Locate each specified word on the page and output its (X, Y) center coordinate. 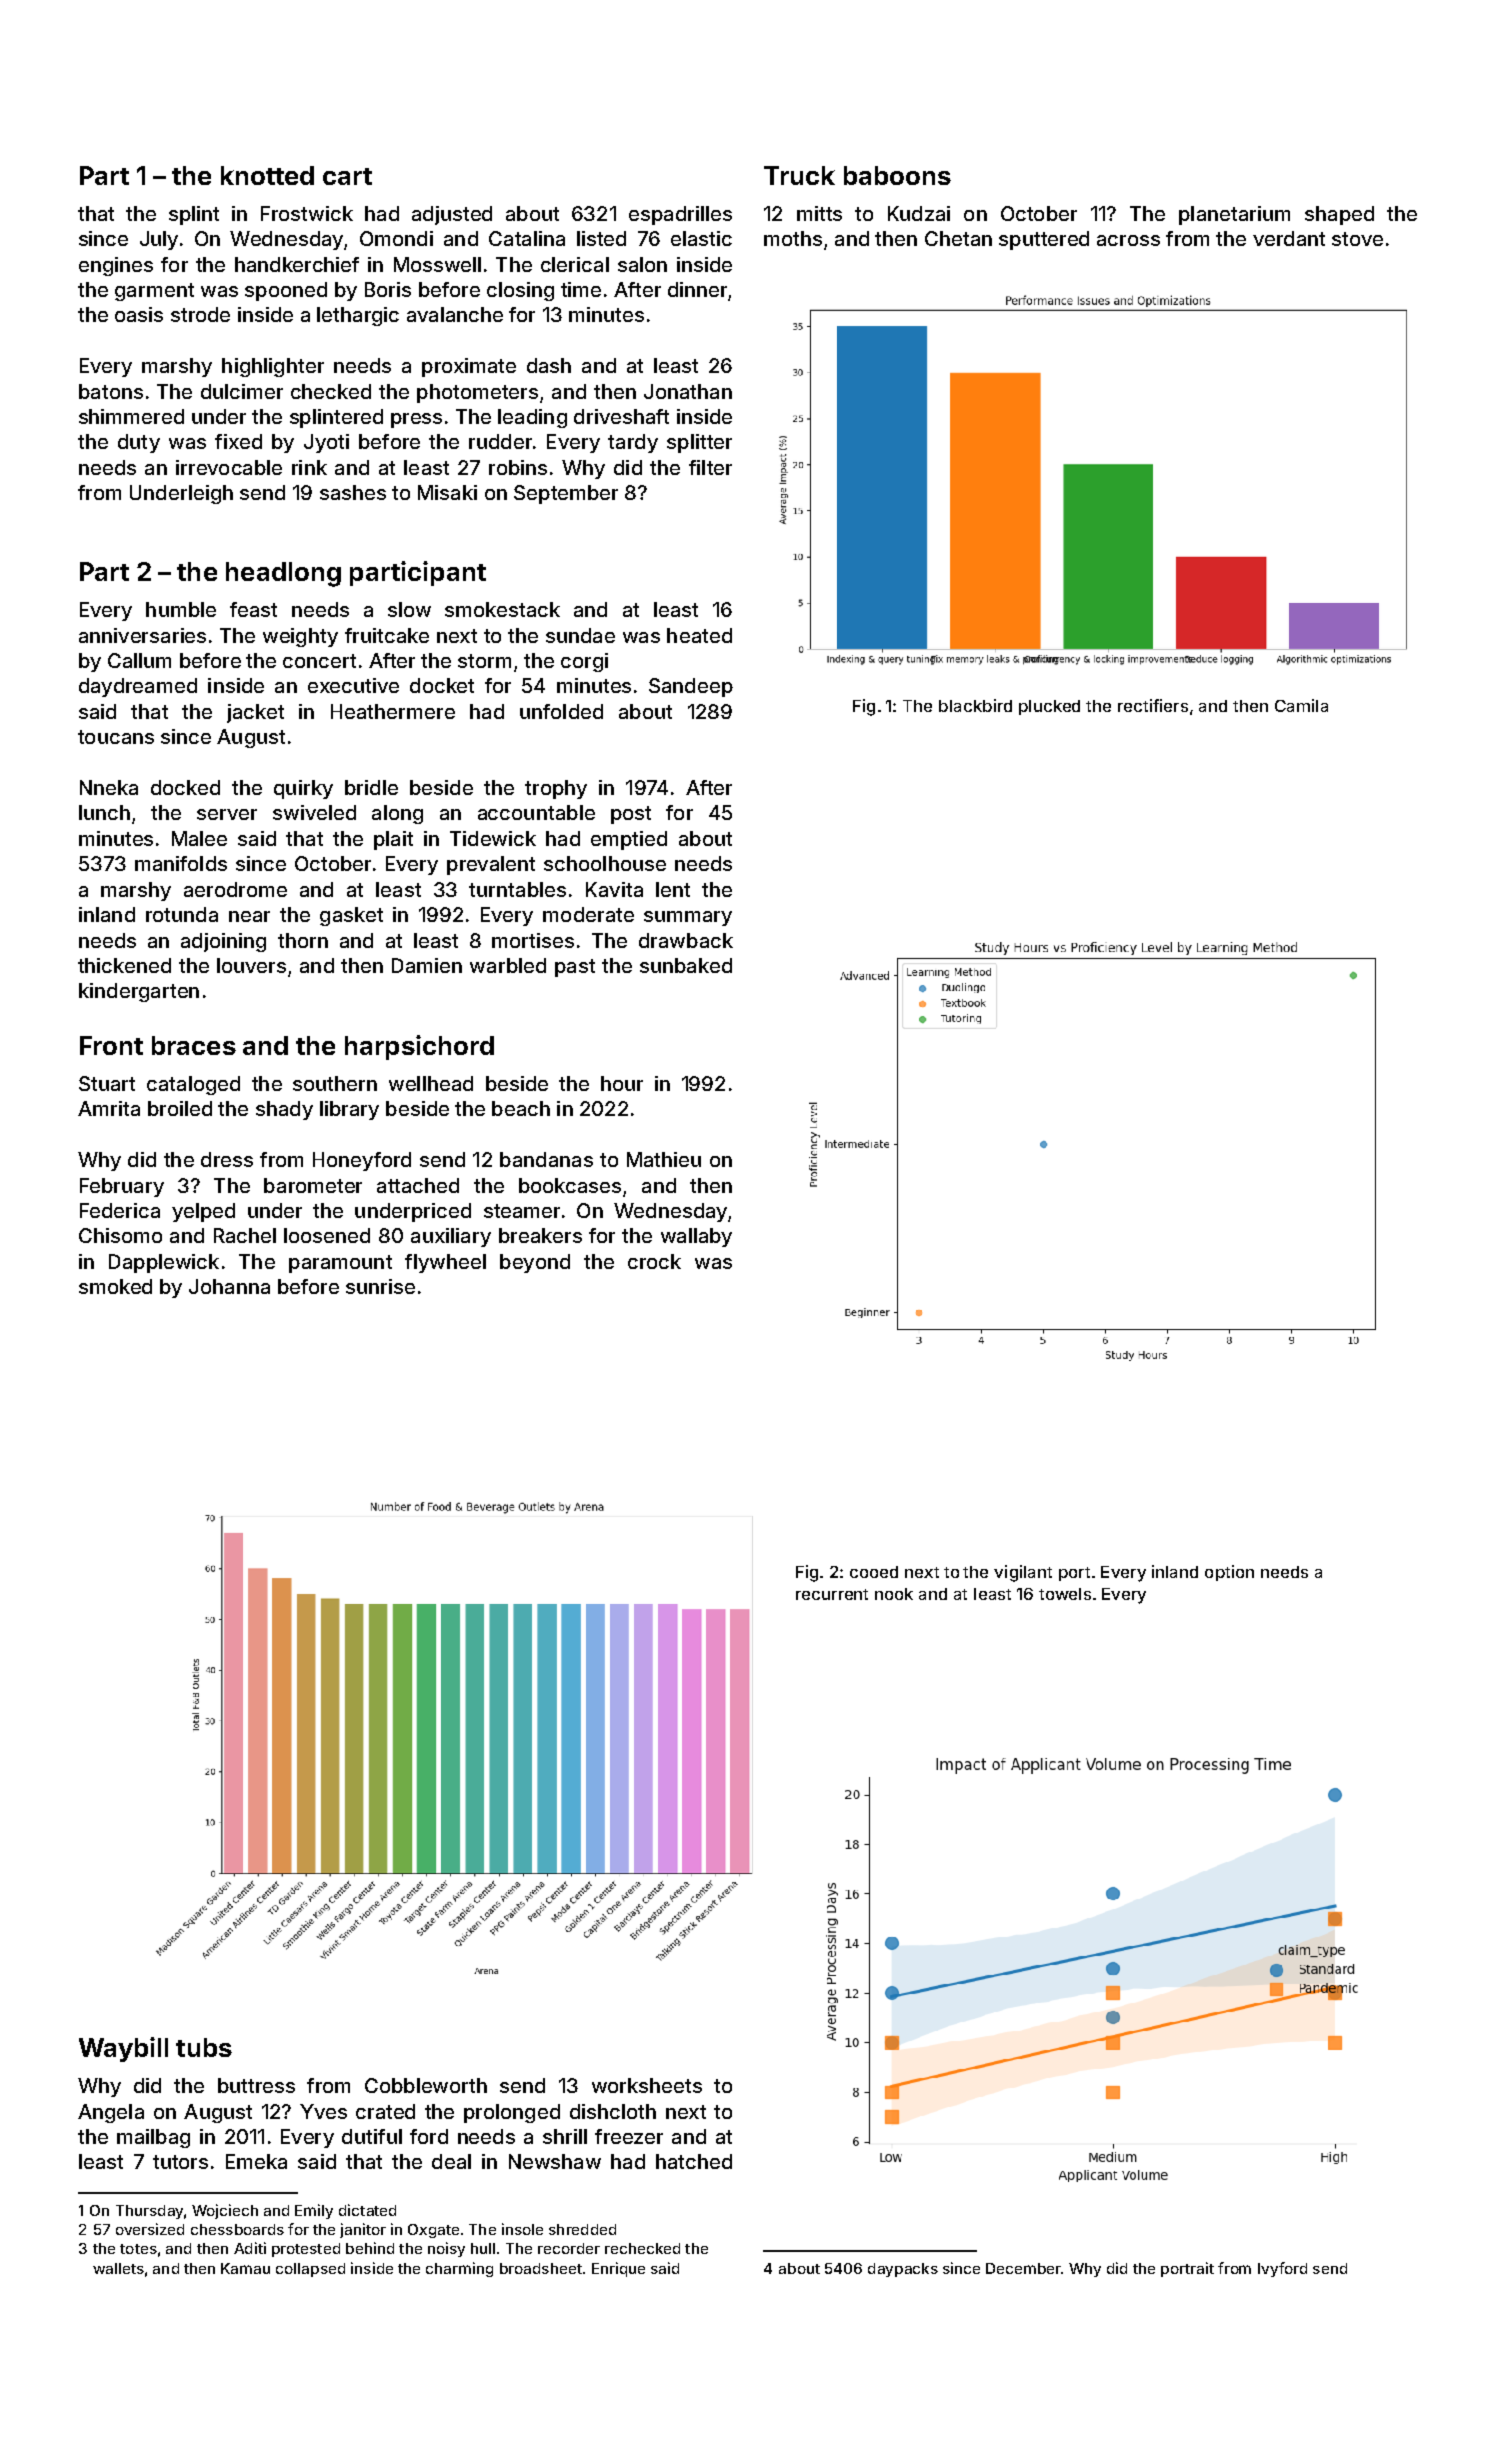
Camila (1301, 705)
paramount (340, 1264)
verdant (1289, 238)
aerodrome (235, 889)
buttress (256, 2085)
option (1229, 1573)
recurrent (832, 1594)
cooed (874, 1572)
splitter (699, 443)
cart (347, 176)
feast (253, 609)
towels (1065, 1594)
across (1128, 240)
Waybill (123, 2049)
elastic (701, 238)
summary (688, 918)
